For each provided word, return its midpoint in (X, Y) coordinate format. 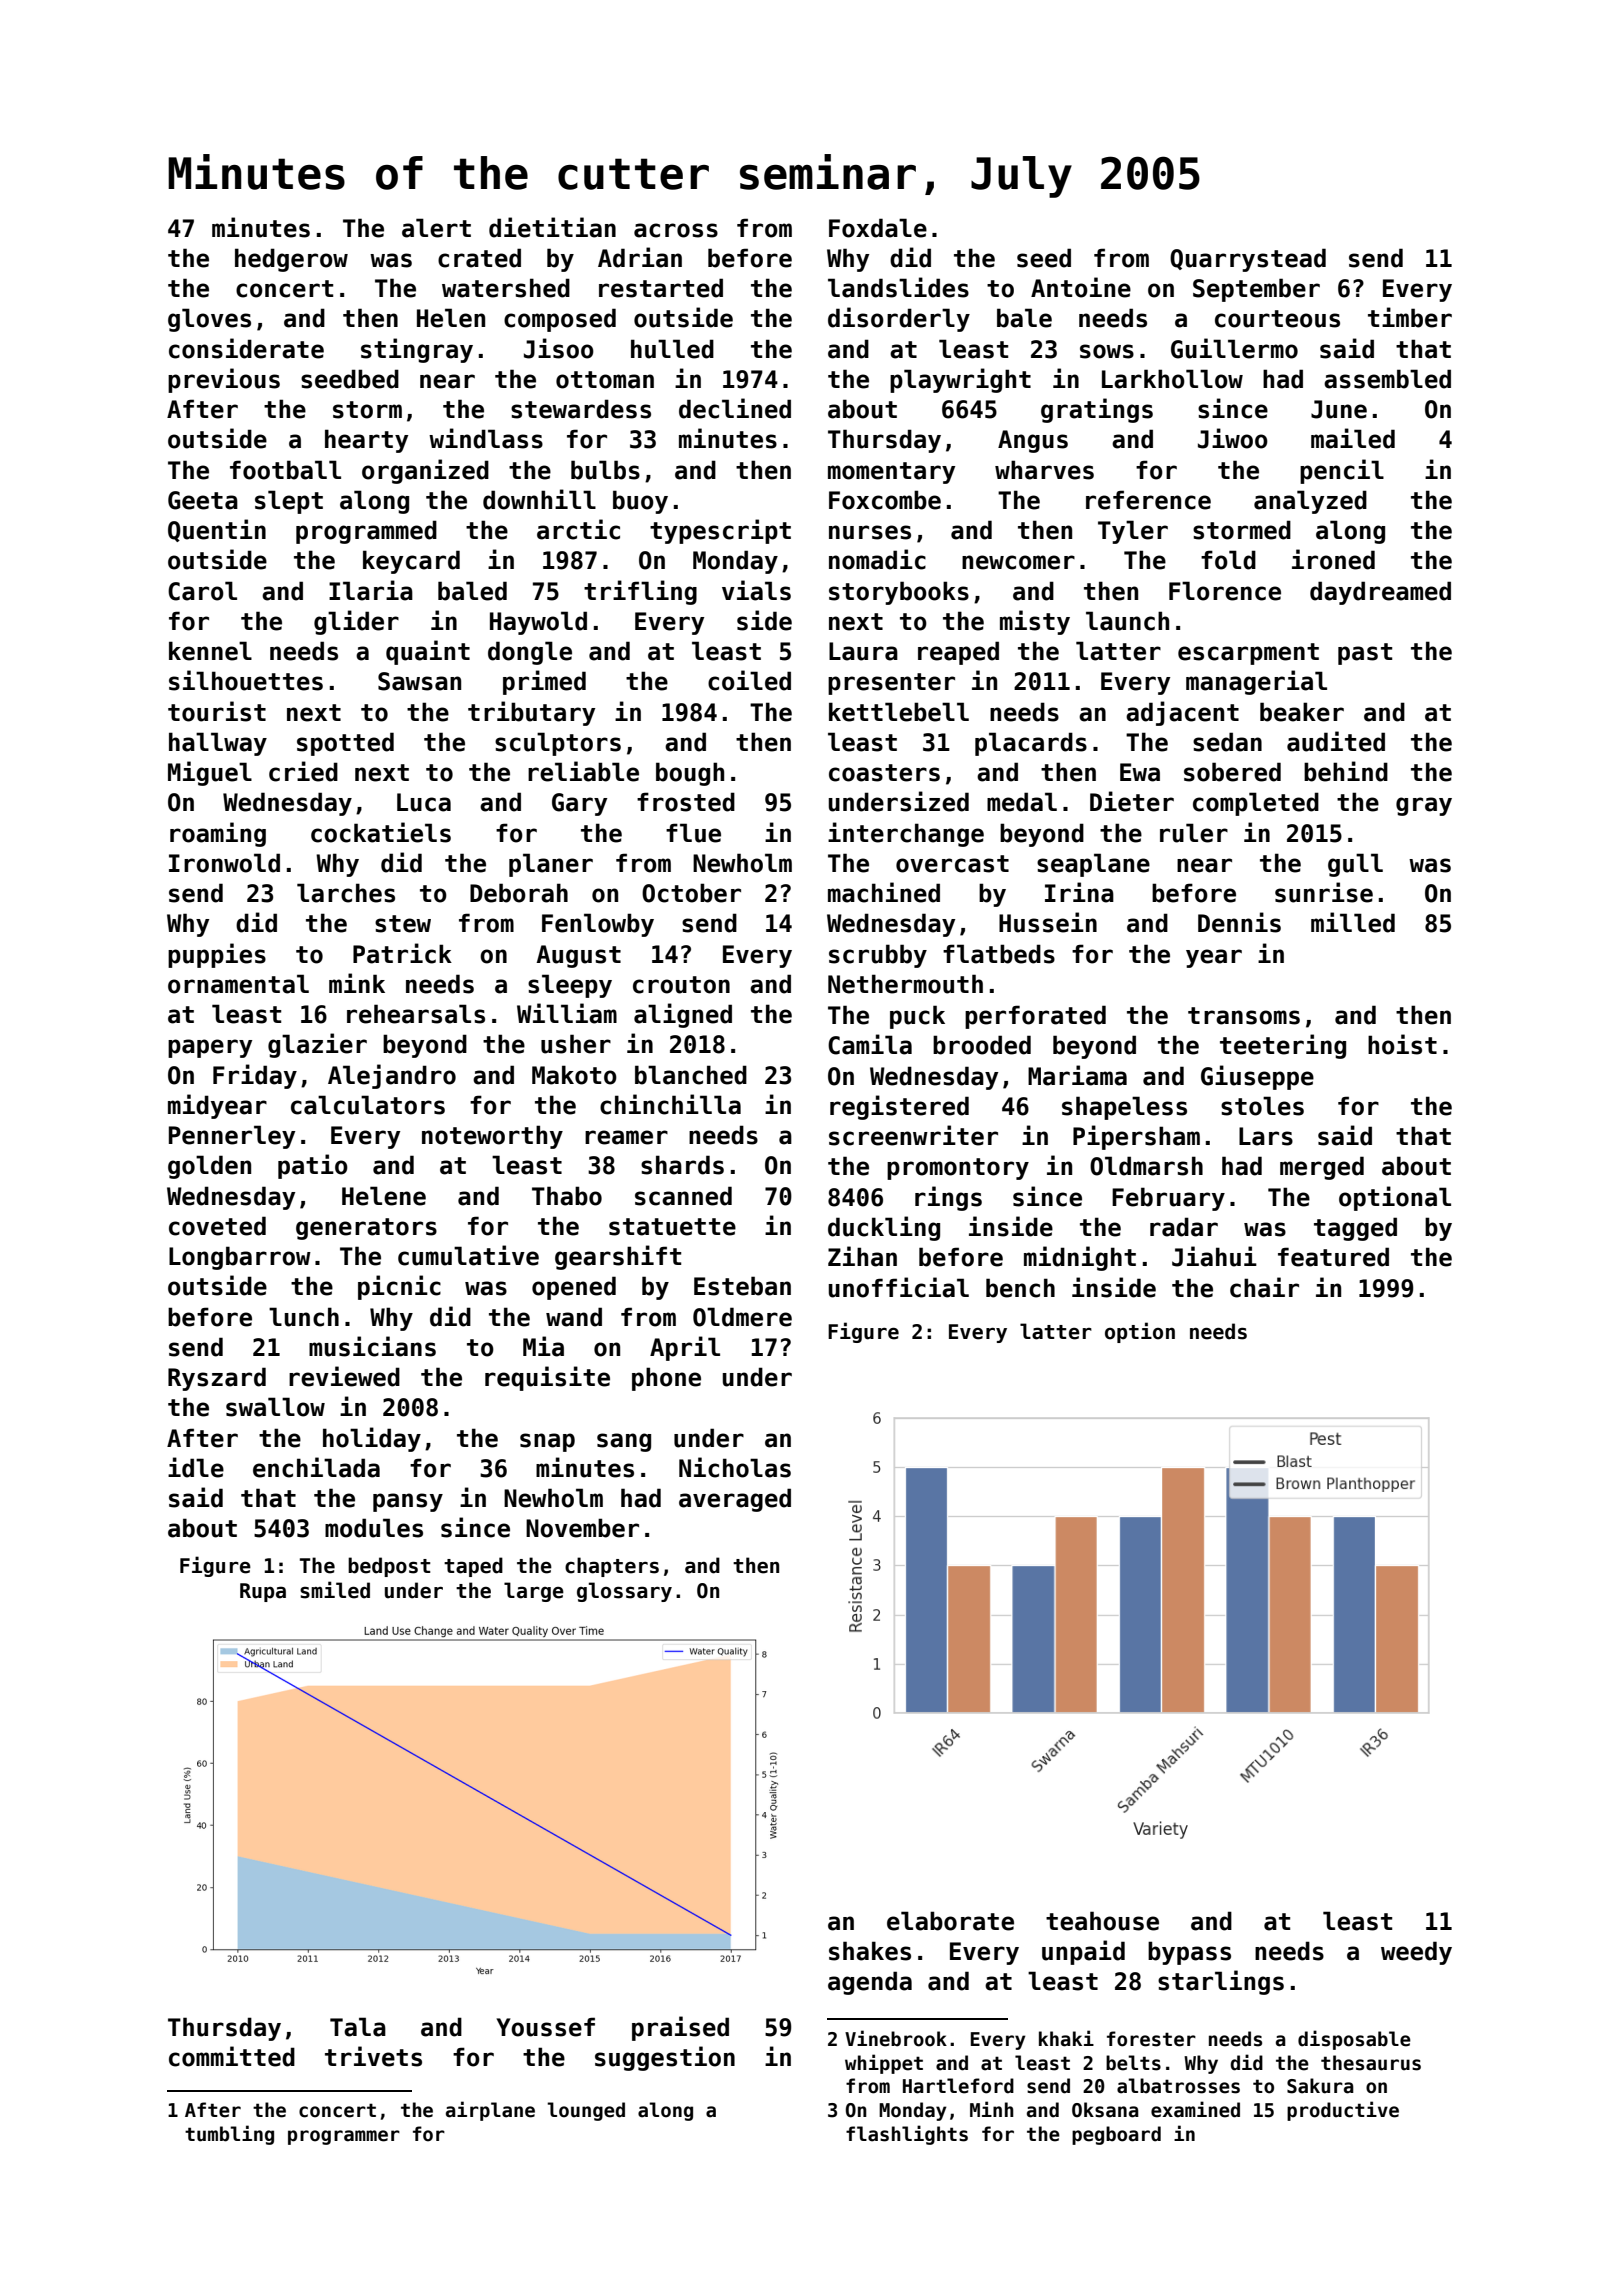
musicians (372, 1346)
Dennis (1239, 922)
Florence (1225, 591)
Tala (358, 2027)
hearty (366, 441)
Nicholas (735, 1467)
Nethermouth (905, 984)
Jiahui (1214, 1256)
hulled (672, 349)
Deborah (519, 893)
